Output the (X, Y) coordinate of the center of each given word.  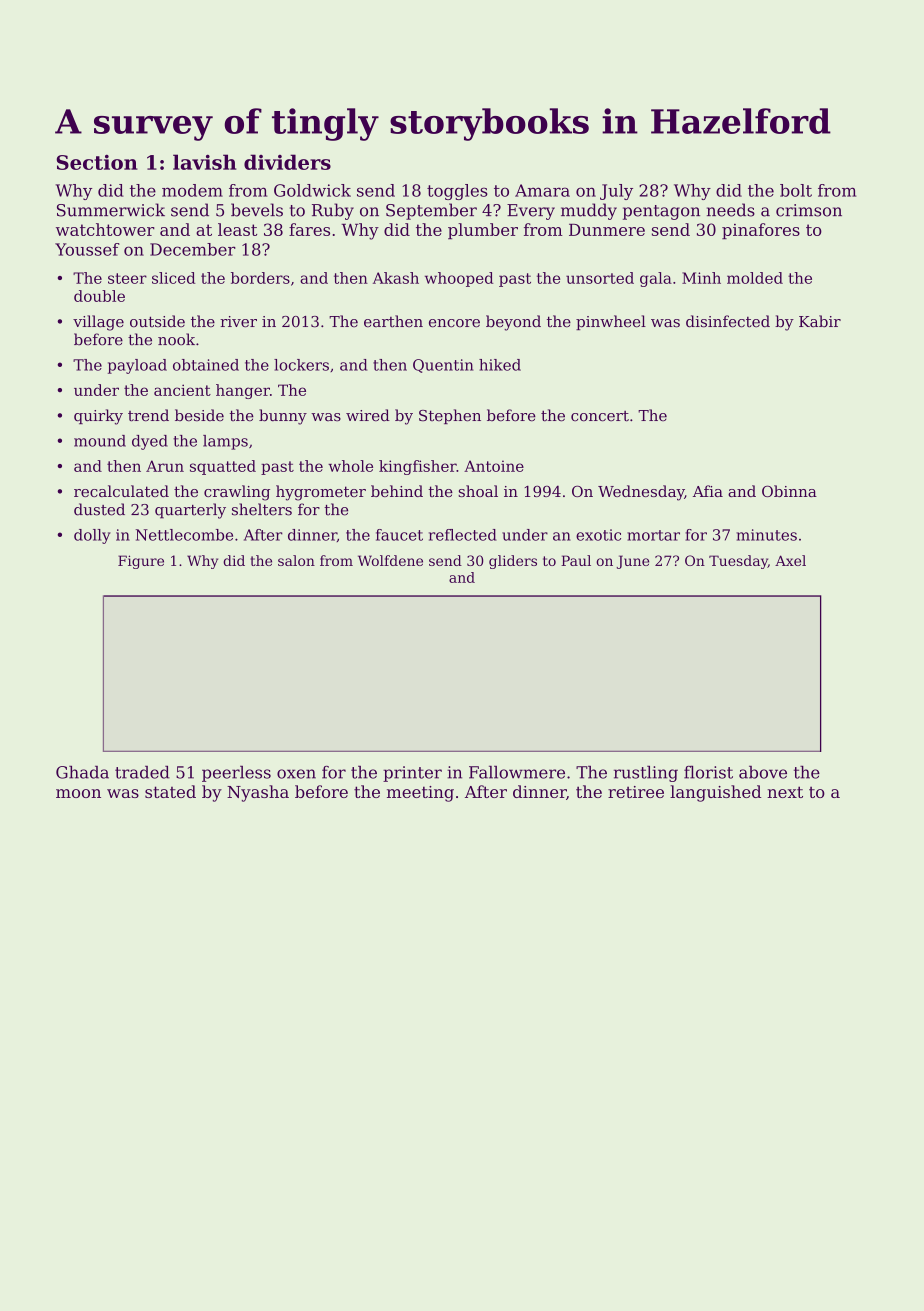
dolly (92, 536)
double (99, 296)
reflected (463, 535)
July (616, 192)
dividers (287, 162)
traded (142, 772)
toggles (457, 192)
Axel (790, 560)
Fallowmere (517, 772)
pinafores (761, 231)
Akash (396, 278)
